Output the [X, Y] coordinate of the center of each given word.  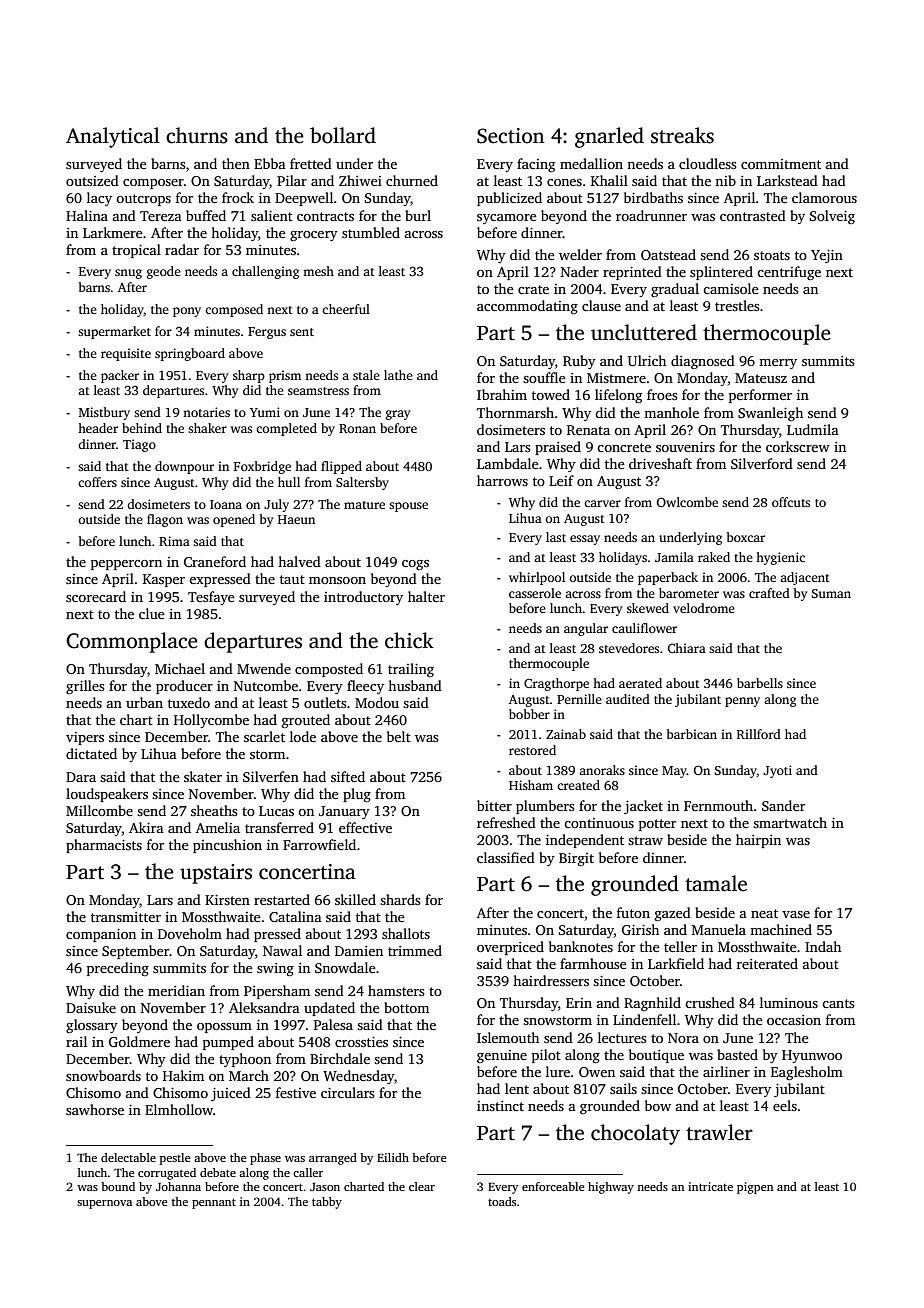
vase [796, 914]
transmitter [126, 917]
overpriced [510, 948]
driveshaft [660, 463]
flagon [165, 520]
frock [238, 197]
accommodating [527, 307]
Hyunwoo [812, 1056]
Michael [180, 668]
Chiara [687, 648]
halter [426, 596]
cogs [415, 565]
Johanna [178, 1186]
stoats [772, 255]
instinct [500, 1106]
